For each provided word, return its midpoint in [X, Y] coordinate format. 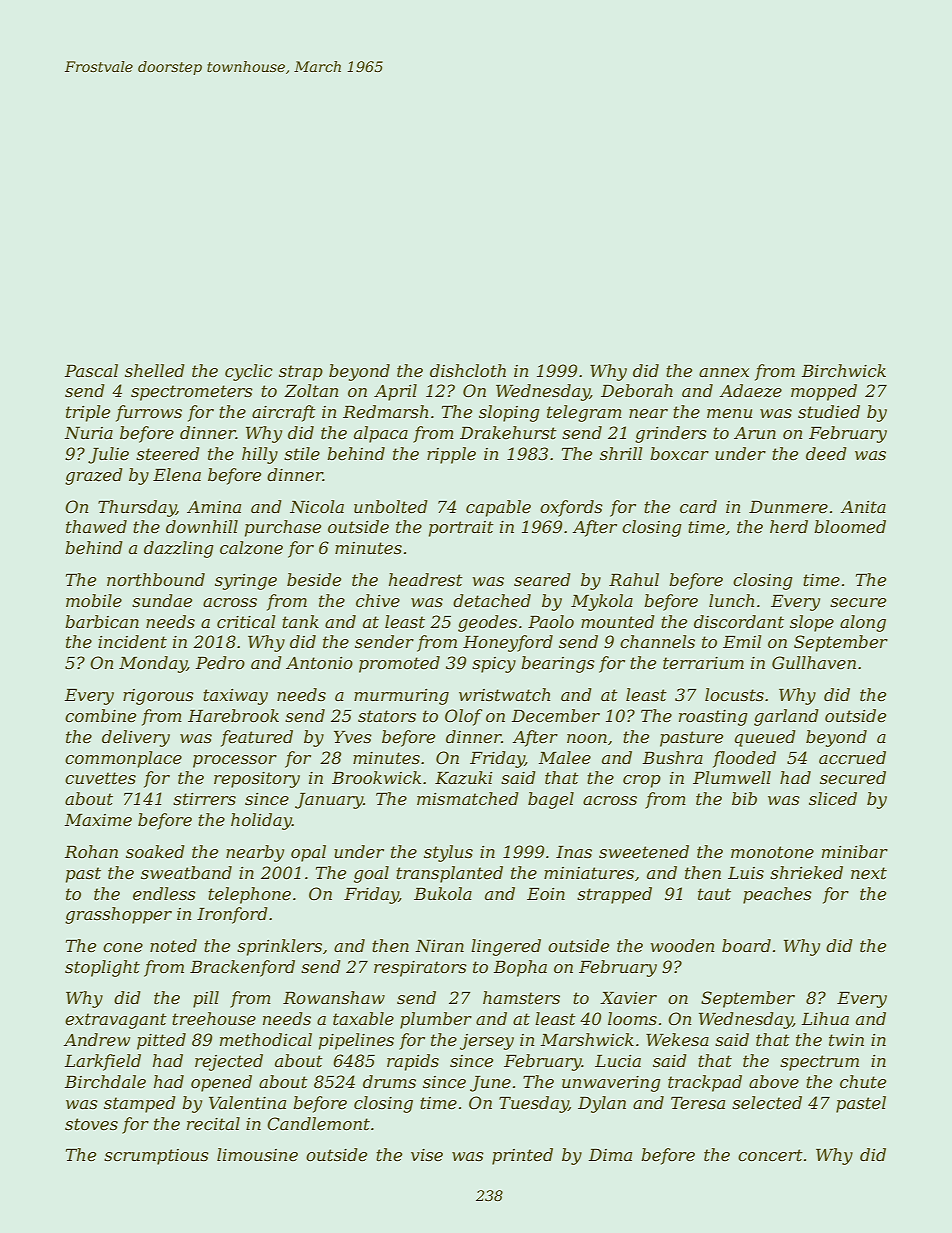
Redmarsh [385, 411]
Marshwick [587, 1039]
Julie [108, 455]
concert [770, 1155]
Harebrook [233, 715]
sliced [833, 798]
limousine [257, 1154]
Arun [755, 433]
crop [642, 781]
